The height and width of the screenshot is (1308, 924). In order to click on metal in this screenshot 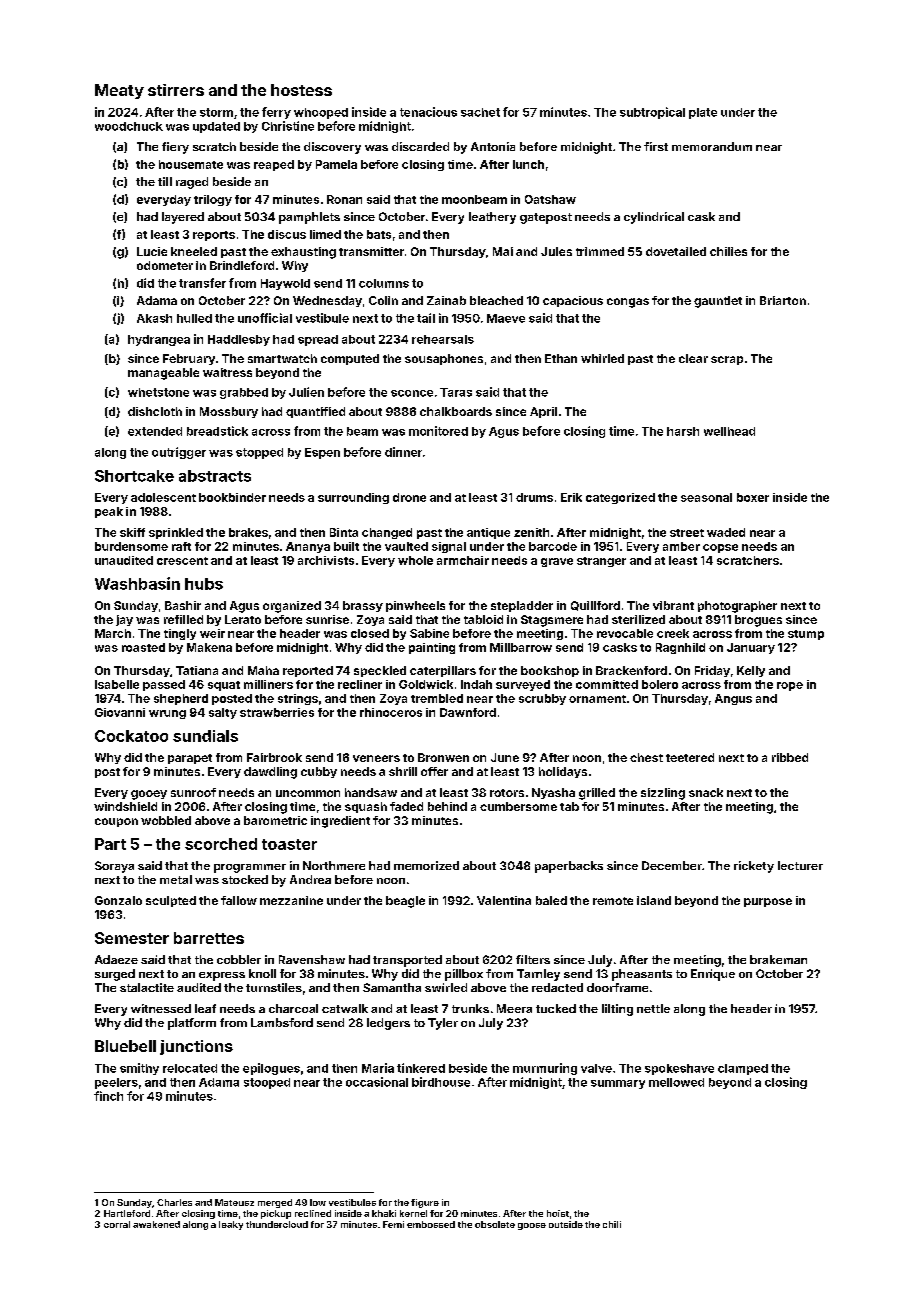, I will do `click(176, 879)`.
